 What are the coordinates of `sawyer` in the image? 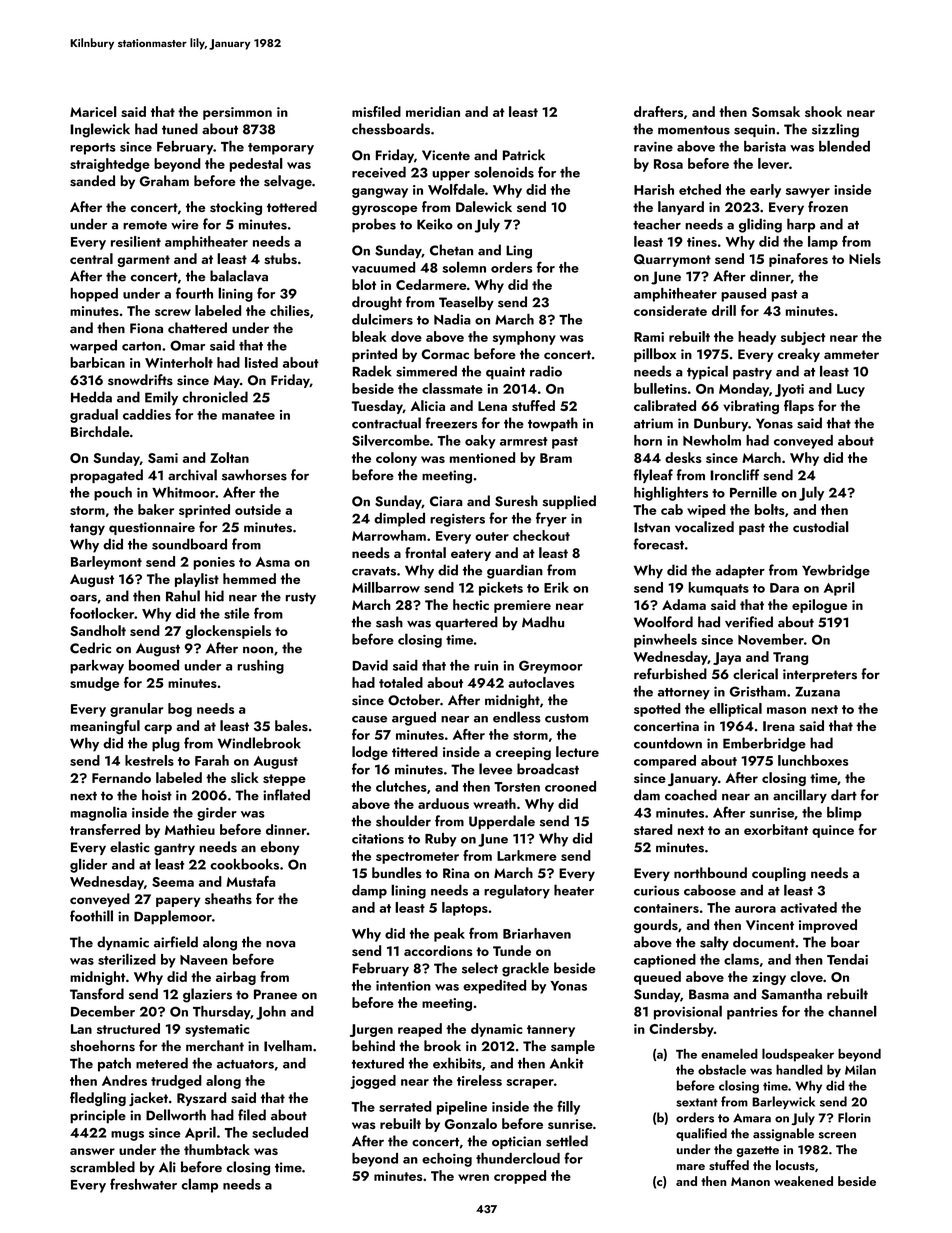 It's located at (808, 193).
